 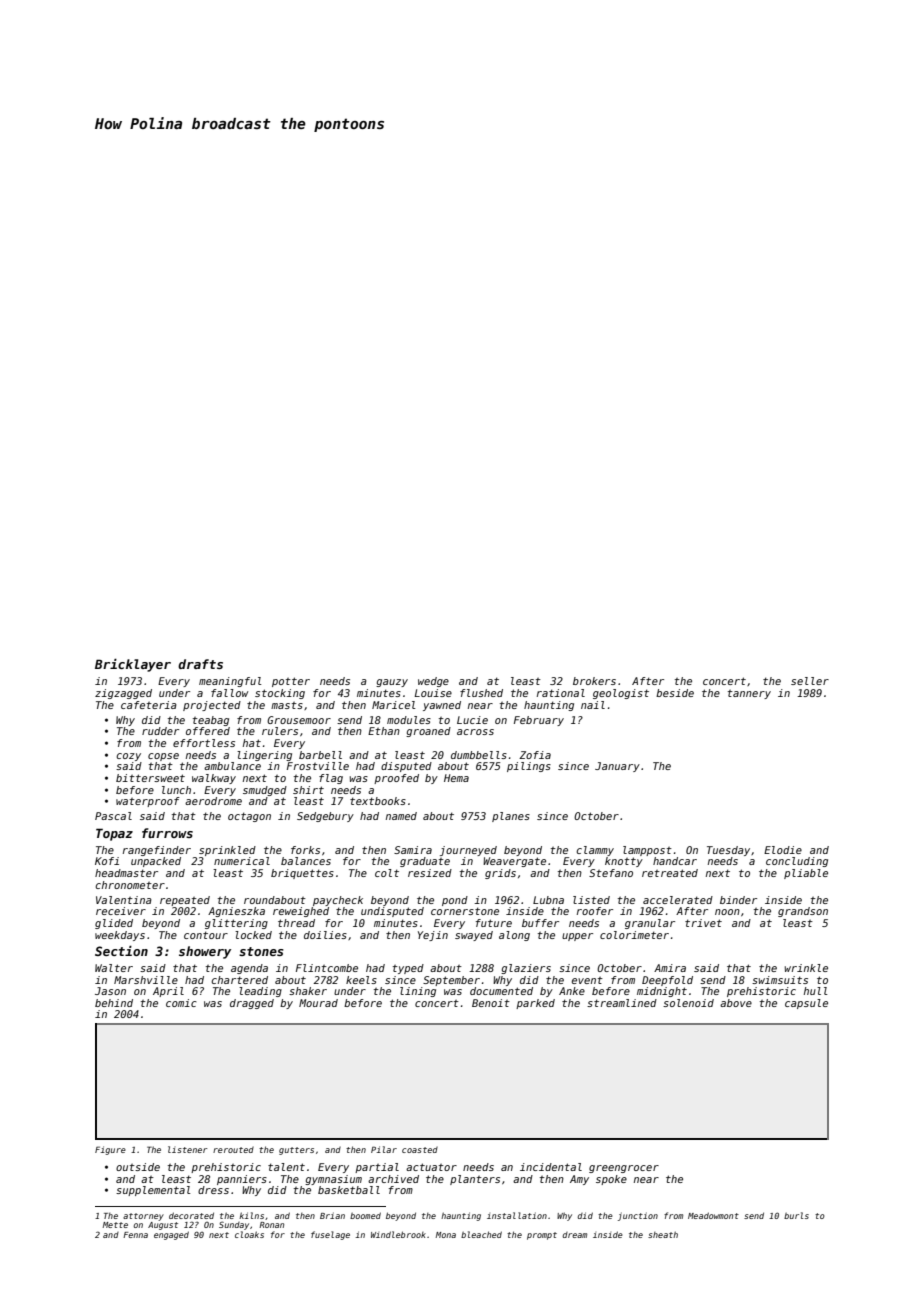 What do you see at coordinates (548, 900) in the document?
I see `Lubna` at bounding box center [548, 900].
